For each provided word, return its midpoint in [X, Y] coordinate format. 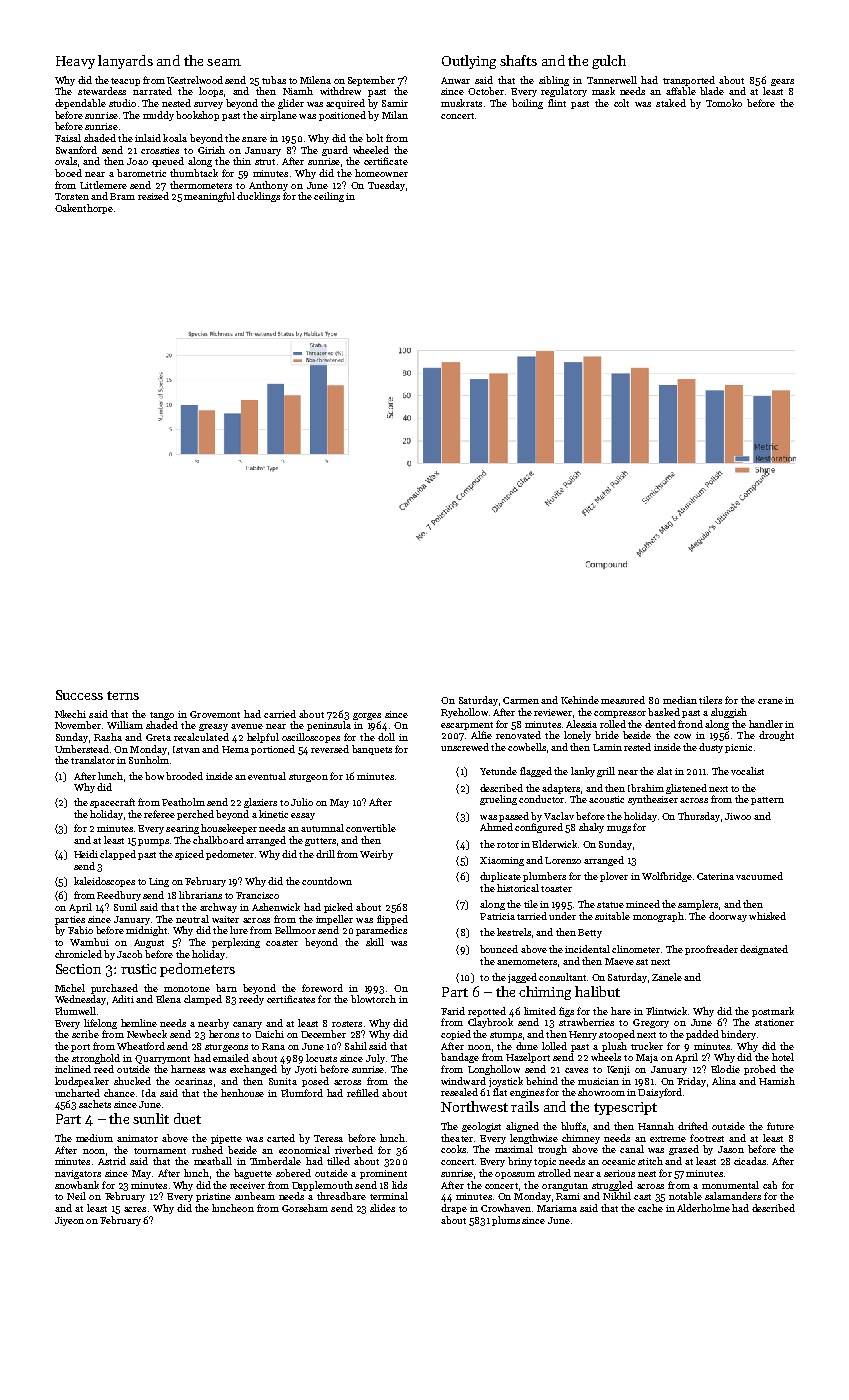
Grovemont [215, 714]
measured [623, 700]
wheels [606, 1057]
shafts [518, 60]
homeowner [381, 173]
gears [782, 82]
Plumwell [75, 1011]
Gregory [651, 1023]
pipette [226, 1139]
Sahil [356, 1046]
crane [770, 701]
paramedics [381, 931]
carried [280, 714]
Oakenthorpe [84, 209]
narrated [152, 91]
